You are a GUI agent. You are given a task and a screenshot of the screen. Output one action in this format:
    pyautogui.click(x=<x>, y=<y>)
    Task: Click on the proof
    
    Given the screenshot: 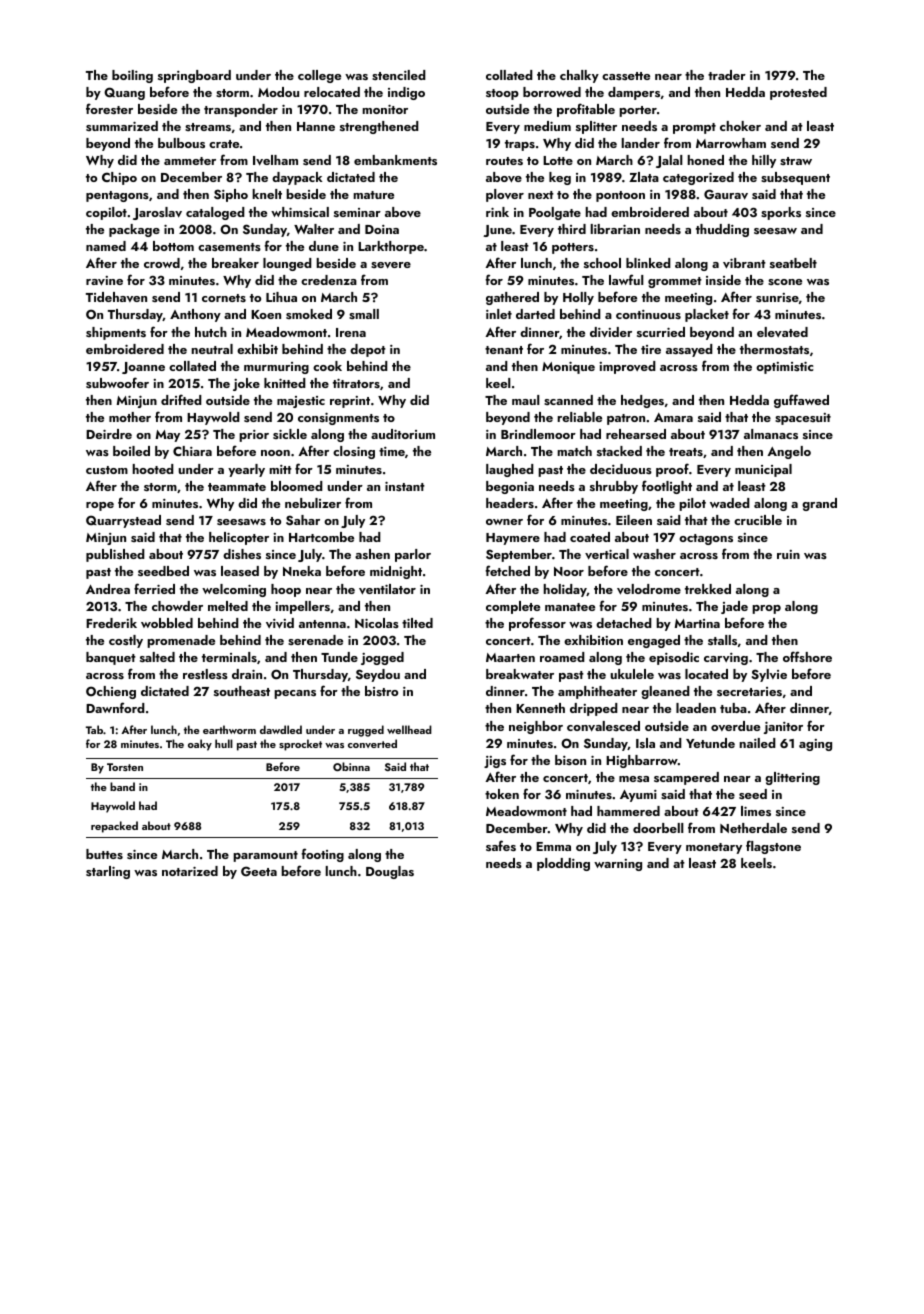 What is the action you would take?
    pyautogui.click(x=672, y=470)
